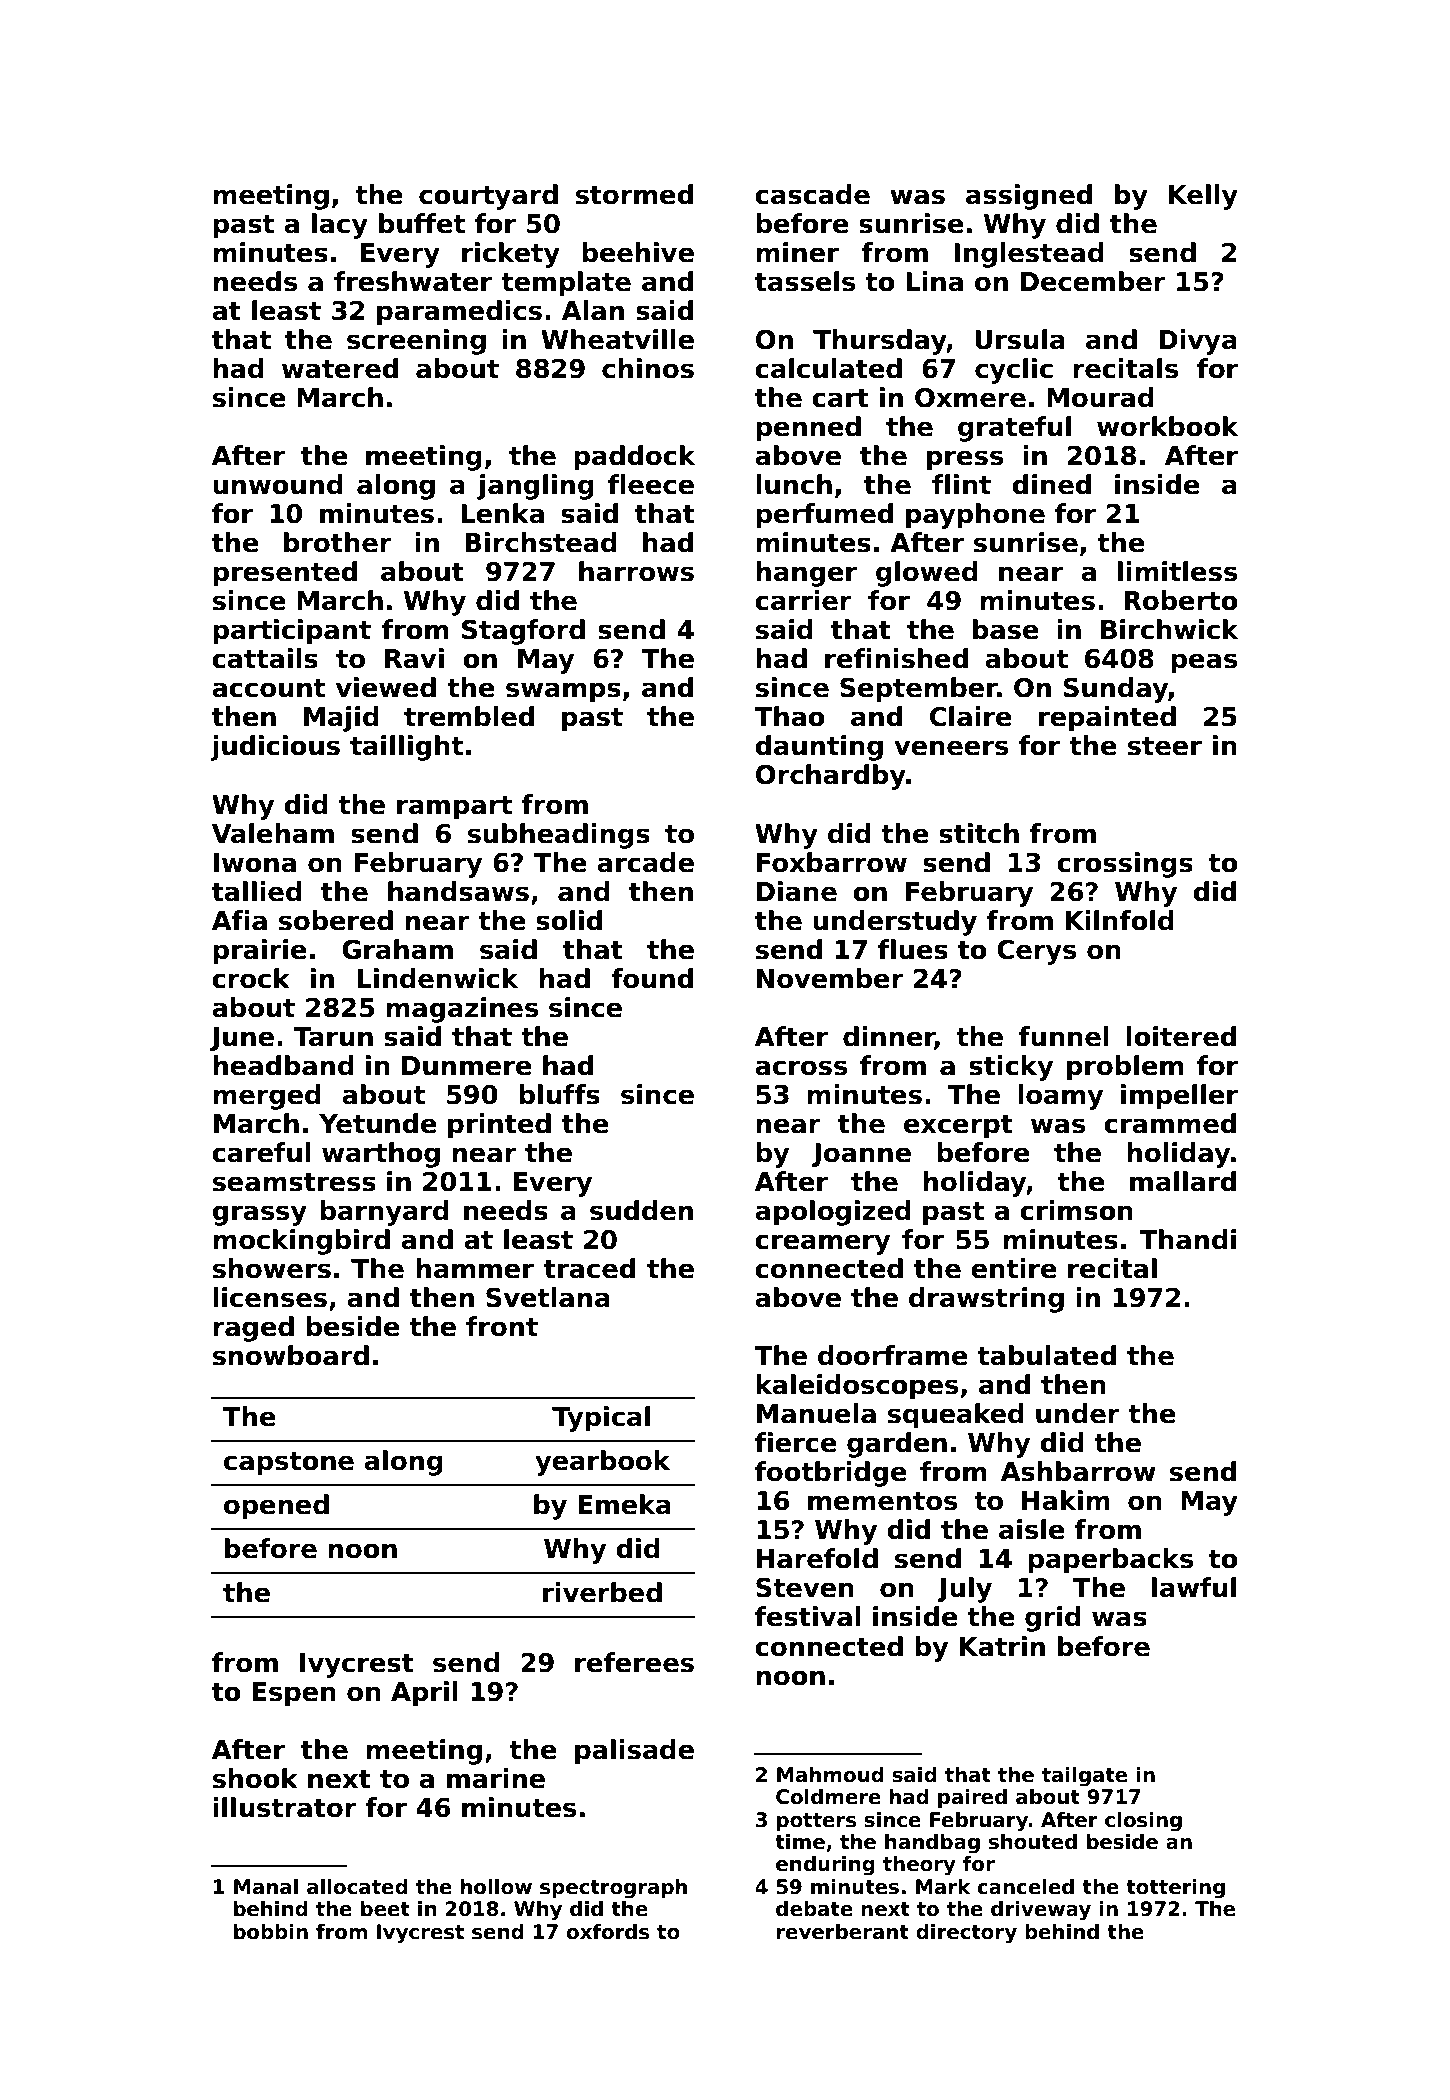  Describe the element at coordinates (1029, 197) in the image. I see `assigned` at that location.
